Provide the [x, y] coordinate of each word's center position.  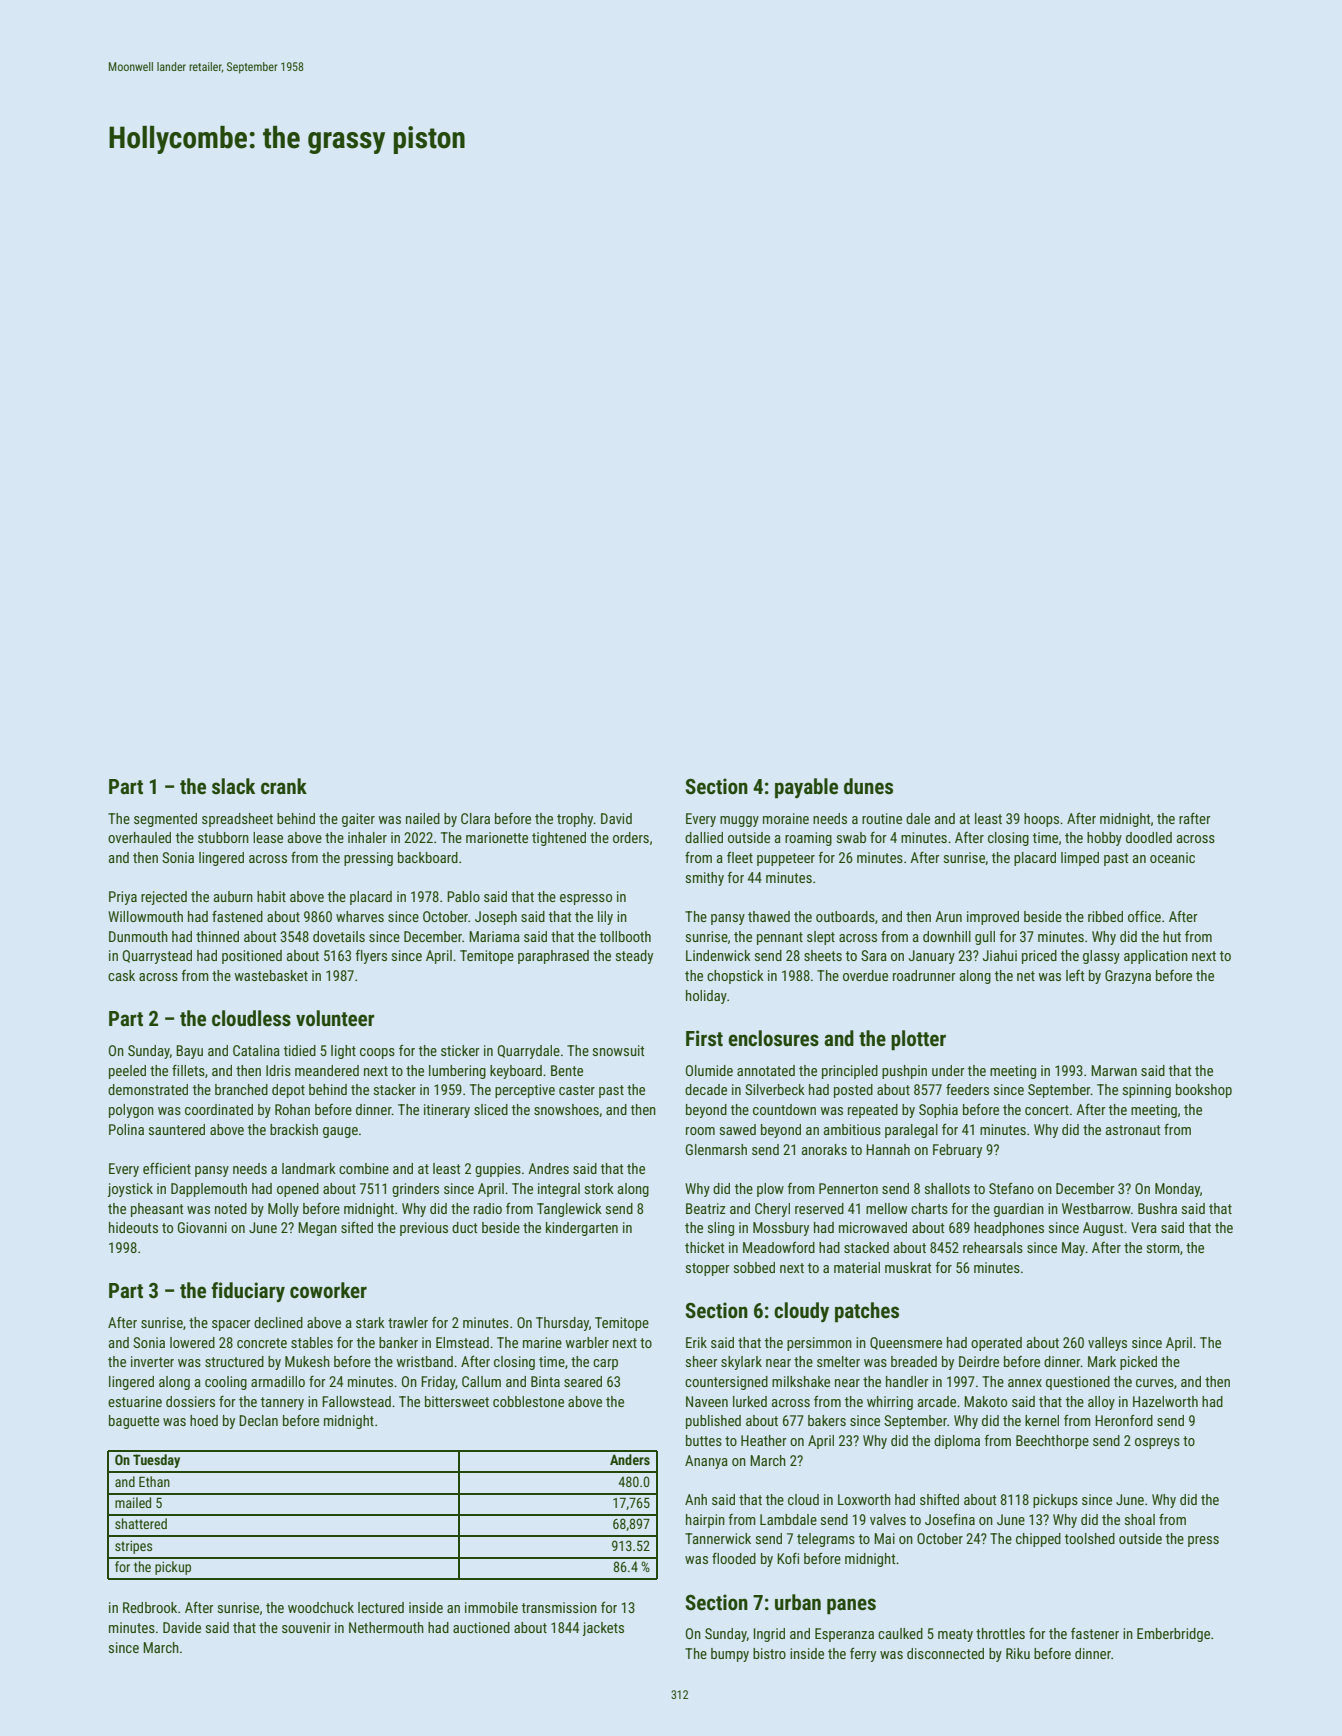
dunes [868, 786]
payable [806, 788]
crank [284, 786]
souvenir [306, 1627]
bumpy [730, 1655]
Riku [1018, 1653]
